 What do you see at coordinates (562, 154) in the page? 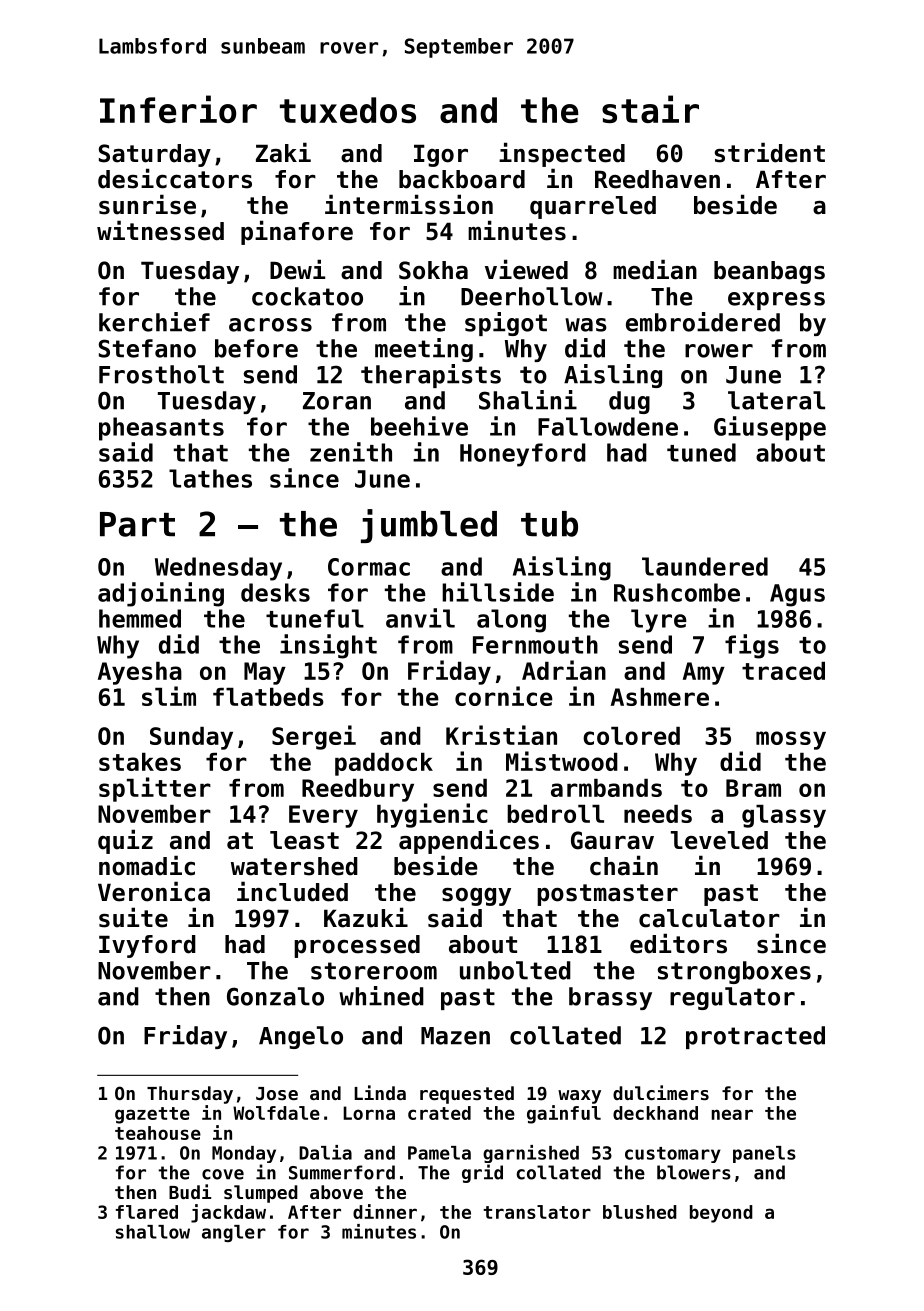
I see `inspected` at bounding box center [562, 154].
